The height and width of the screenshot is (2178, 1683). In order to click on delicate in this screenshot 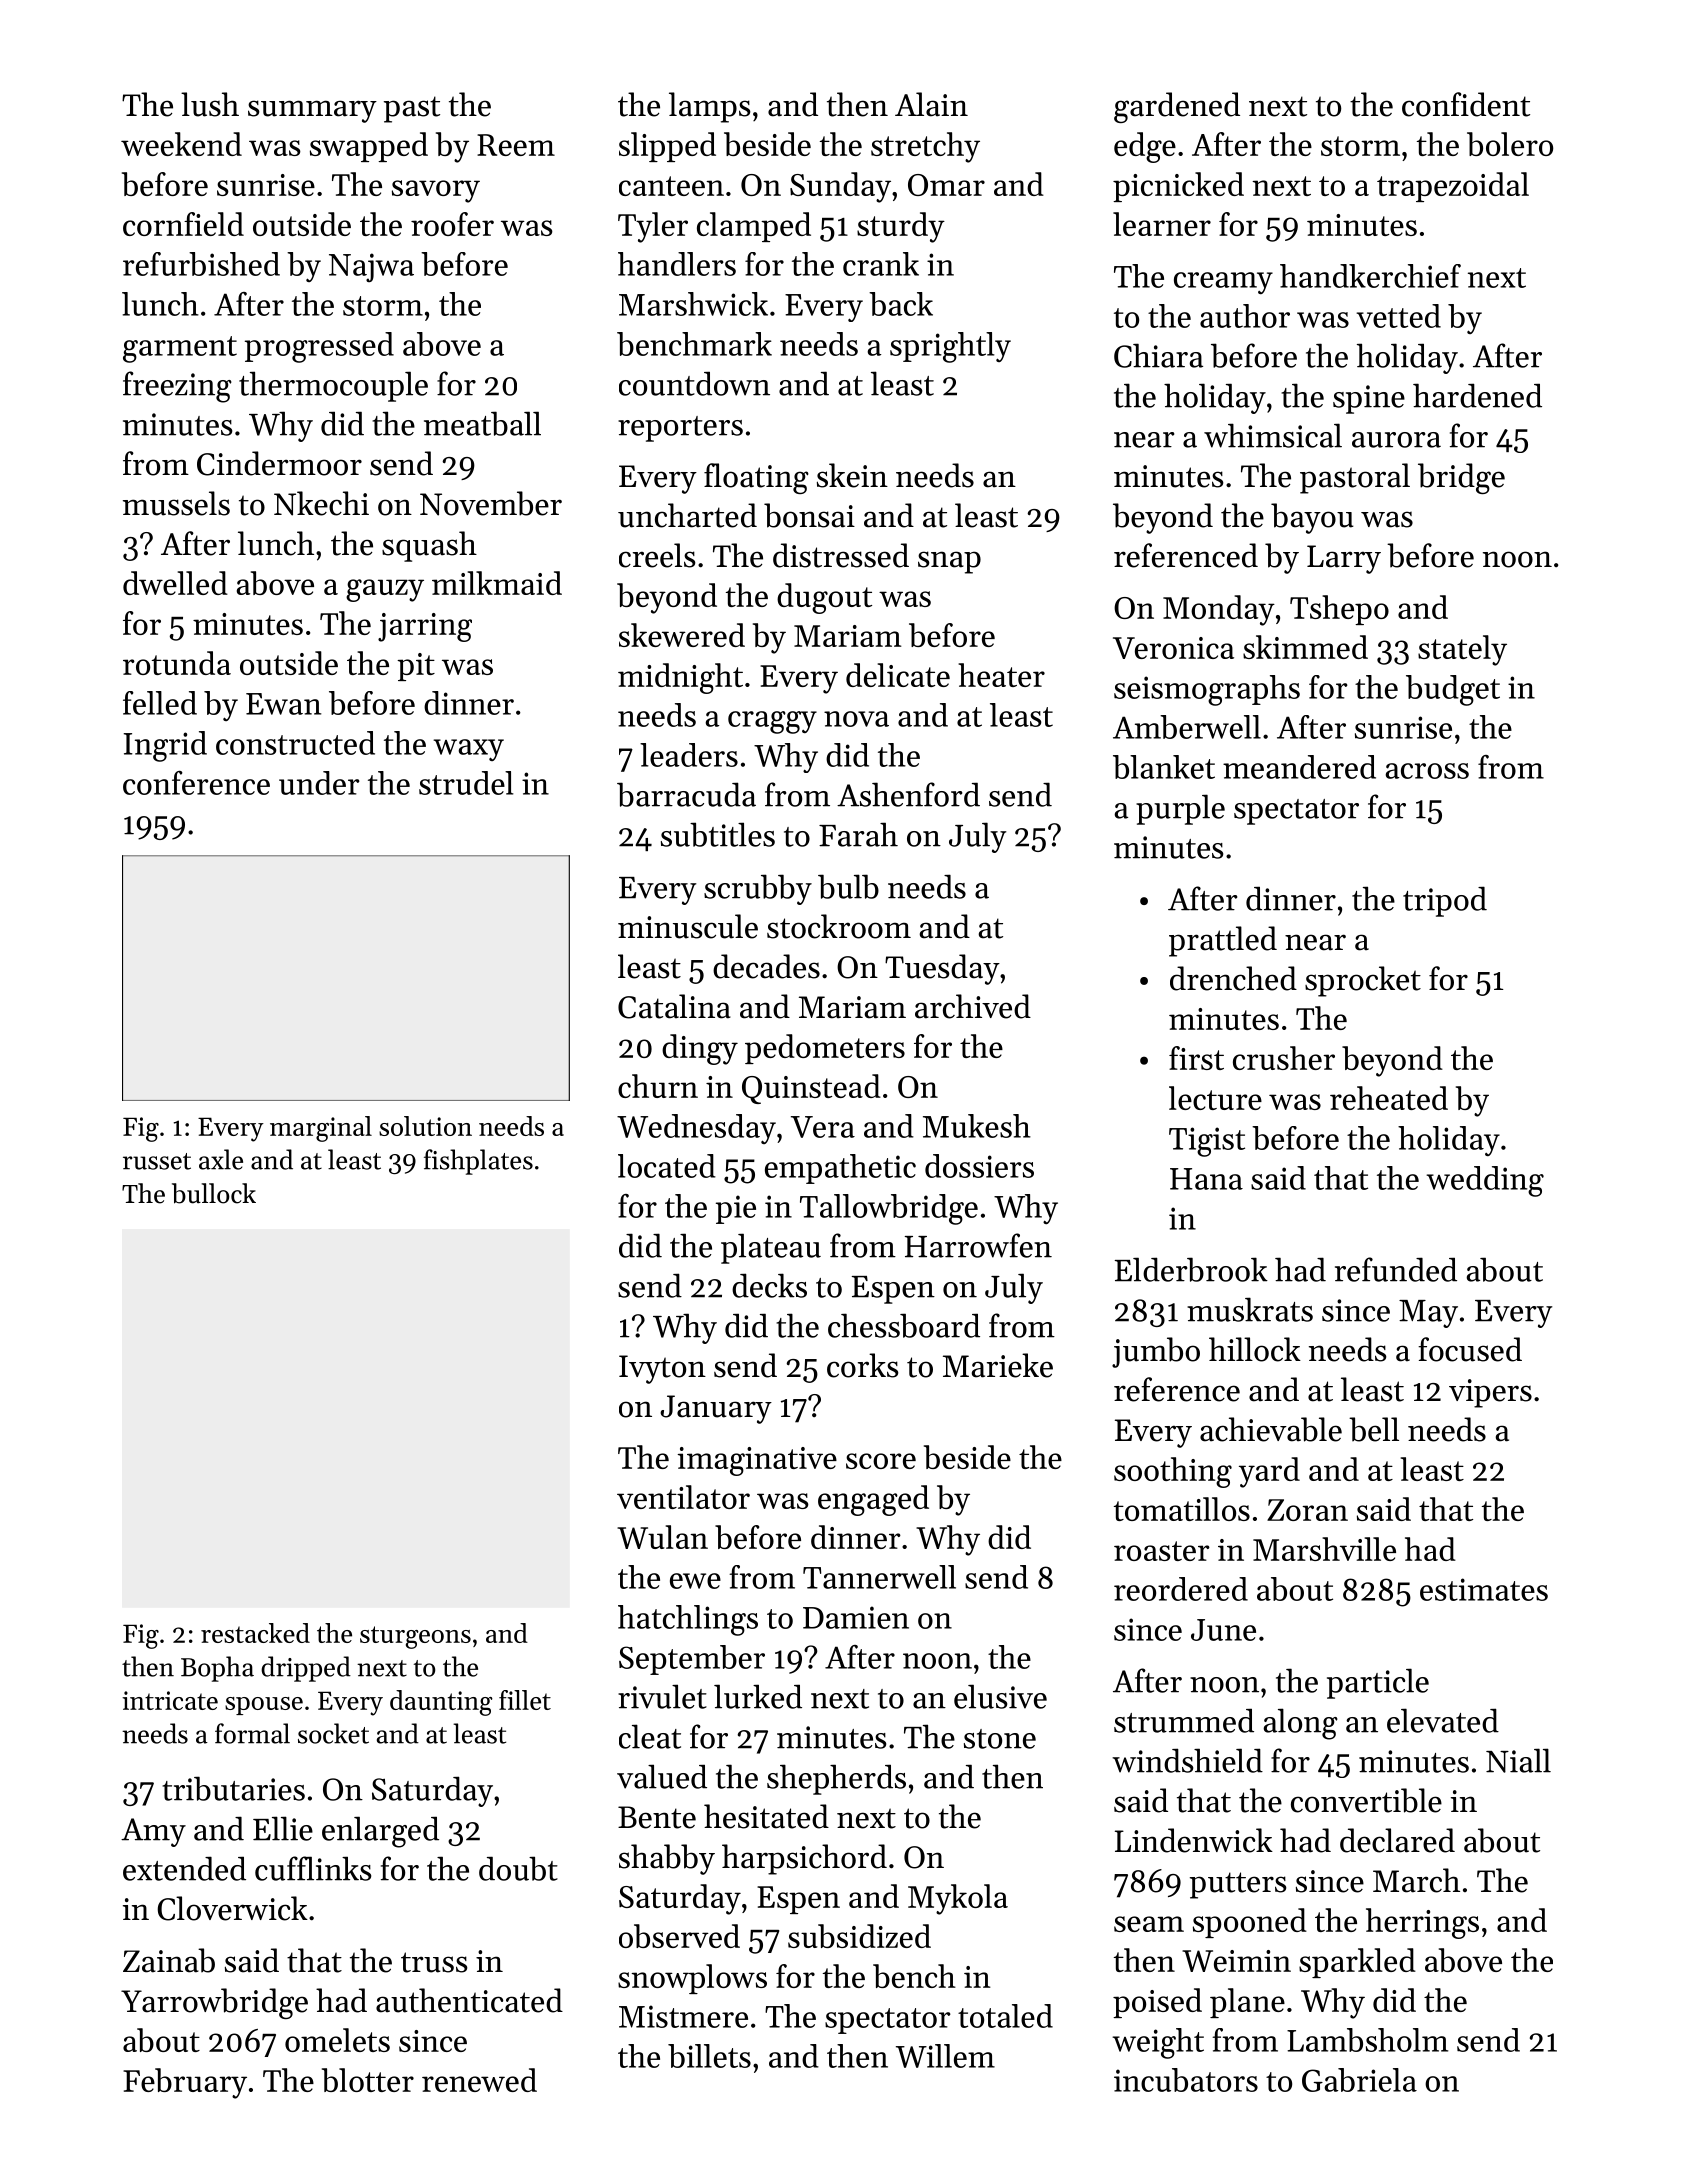, I will do `click(898, 675)`.
